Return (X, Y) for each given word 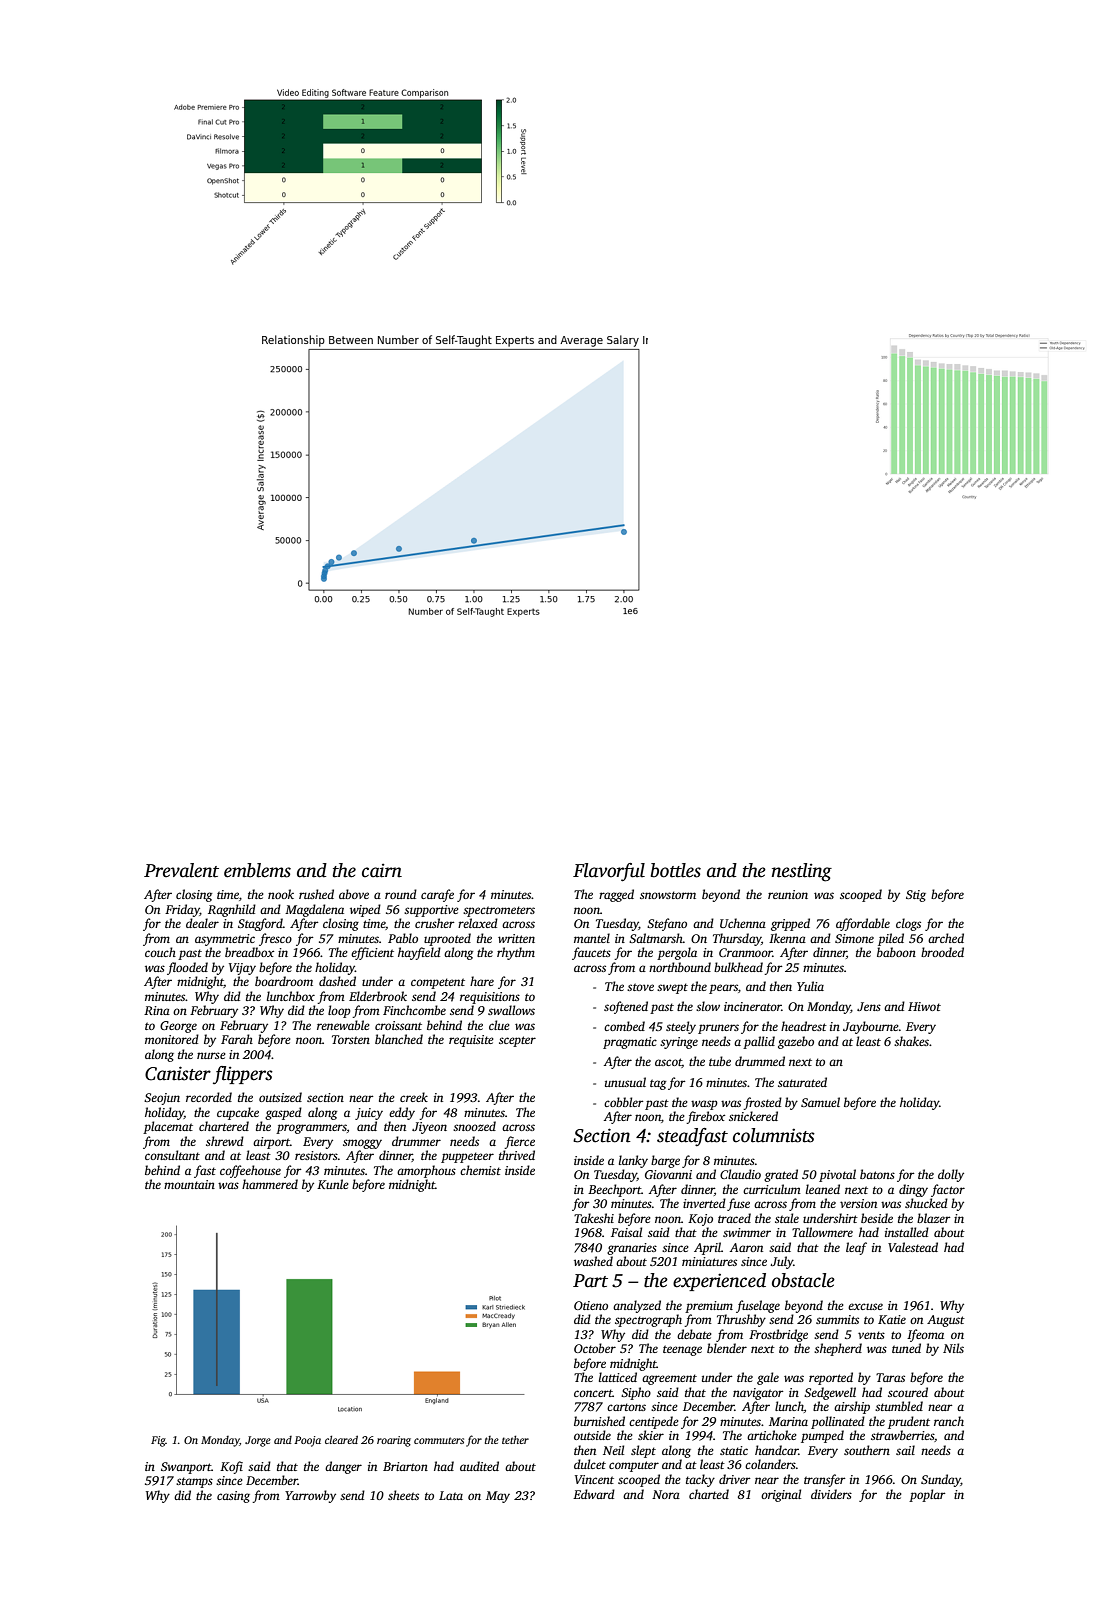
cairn (382, 871)
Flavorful (609, 872)
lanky (633, 1161)
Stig (916, 896)
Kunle (333, 1184)
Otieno (591, 1305)
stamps (194, 1482)
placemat (168, 1127)
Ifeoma (925, 1335)
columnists (774, 1135)
